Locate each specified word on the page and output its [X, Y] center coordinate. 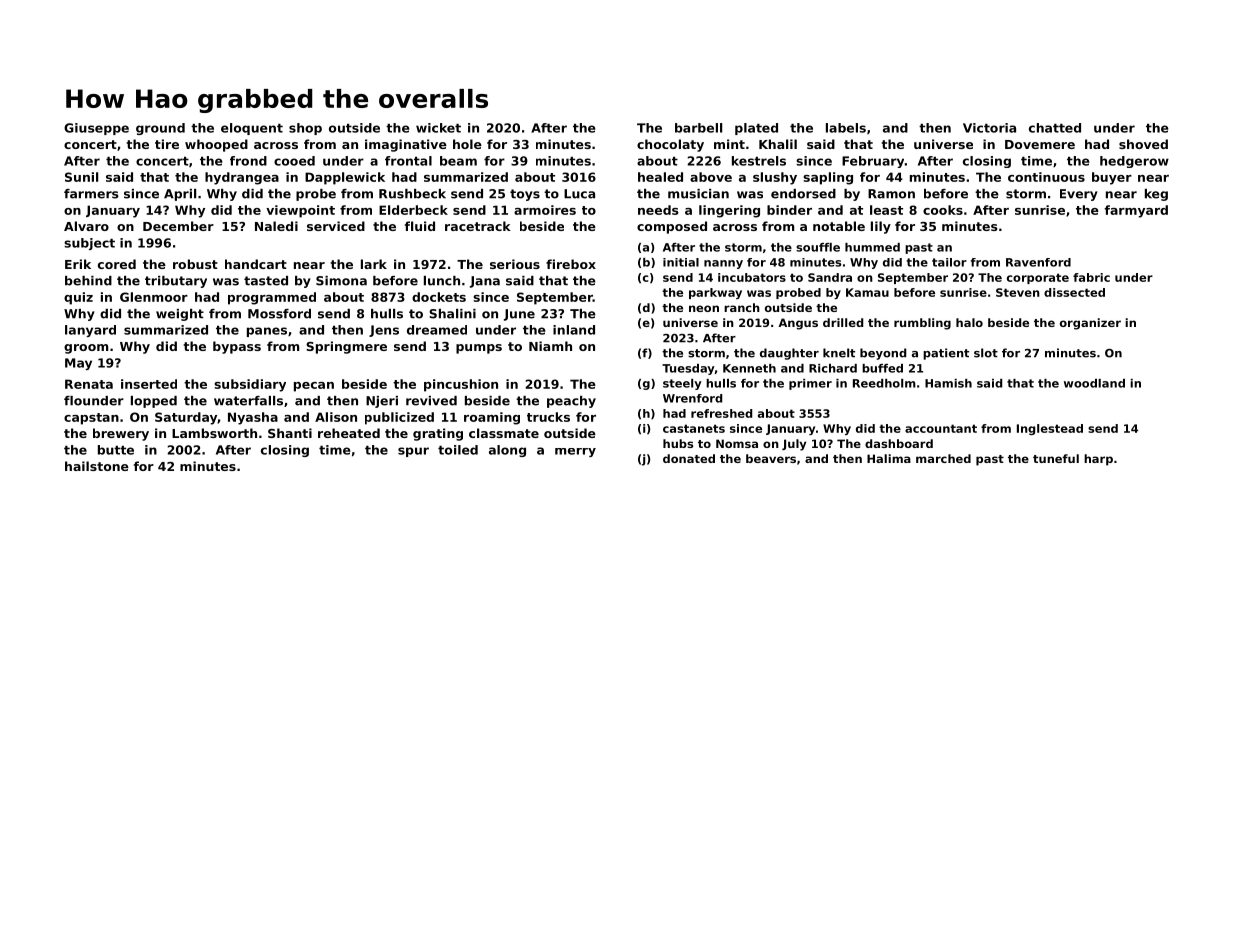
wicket [438, 128]
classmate [504, 433]
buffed [882, 368]
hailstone [97, 466]
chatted [1055, 128]
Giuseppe [96, 129]
